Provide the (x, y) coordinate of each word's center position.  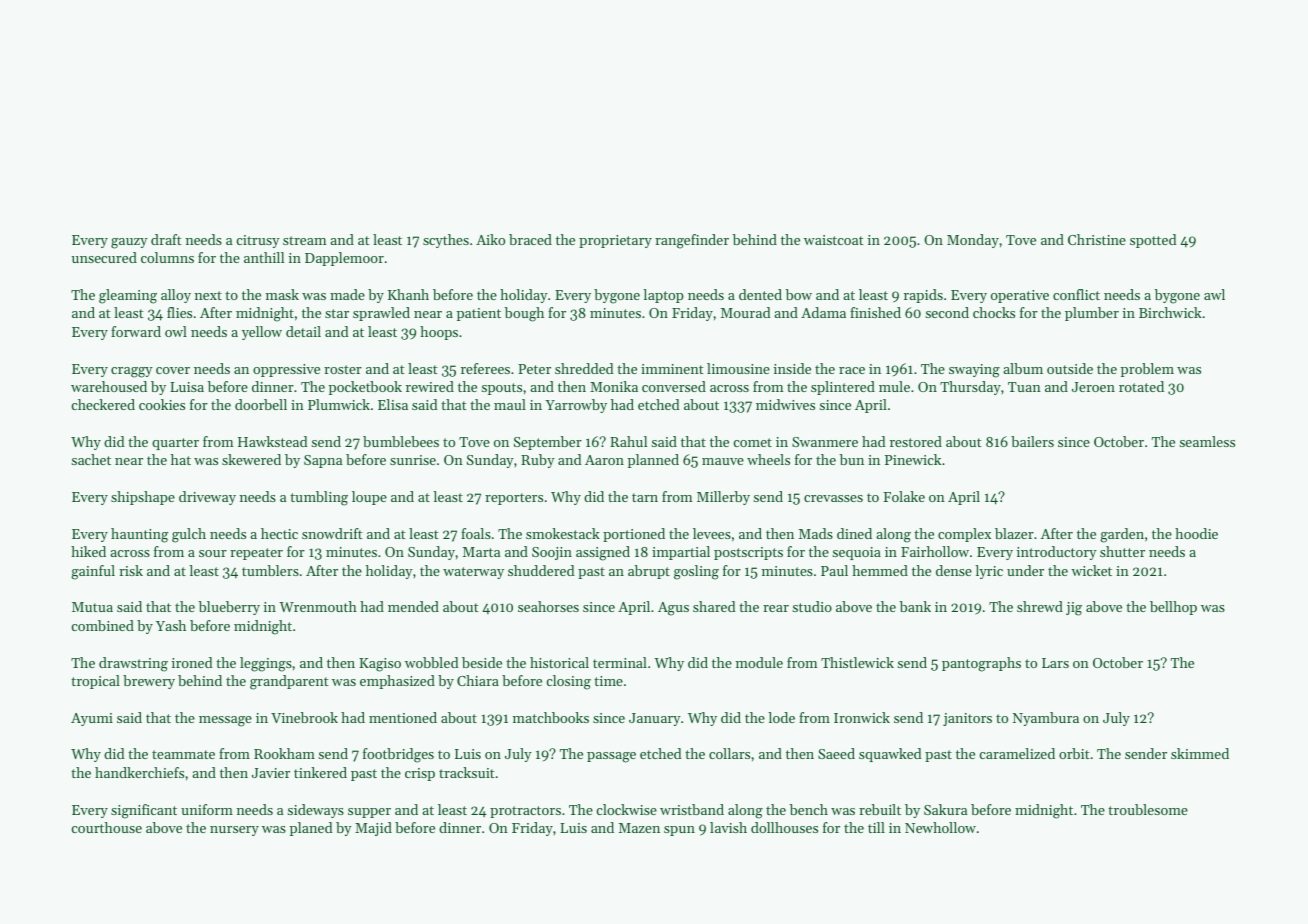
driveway (207, 498)
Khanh (408, 294)
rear (776, 608)
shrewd (1040, 606)
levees (712, 533)
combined (103, 625)
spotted (1153, 241)
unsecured (104, 257)
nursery (234, 831)
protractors (525, 812)
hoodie (1196, 533)
